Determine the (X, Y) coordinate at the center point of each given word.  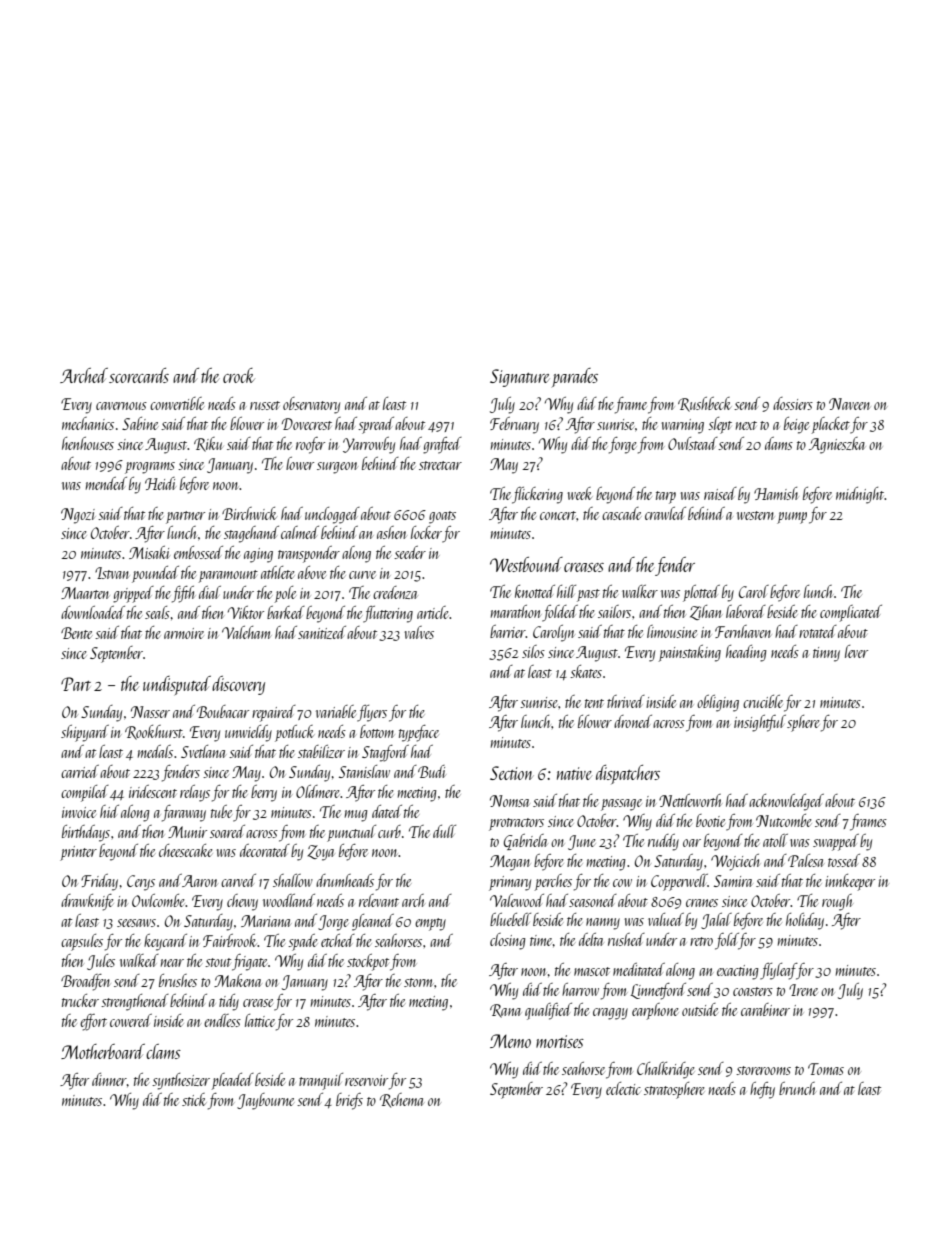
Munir (187, 832)
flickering (537, 495)
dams (779, 443)
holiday (805, 921)
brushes (178, 980)
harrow (580, 989)
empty (430, 924)
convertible (177, 403)
